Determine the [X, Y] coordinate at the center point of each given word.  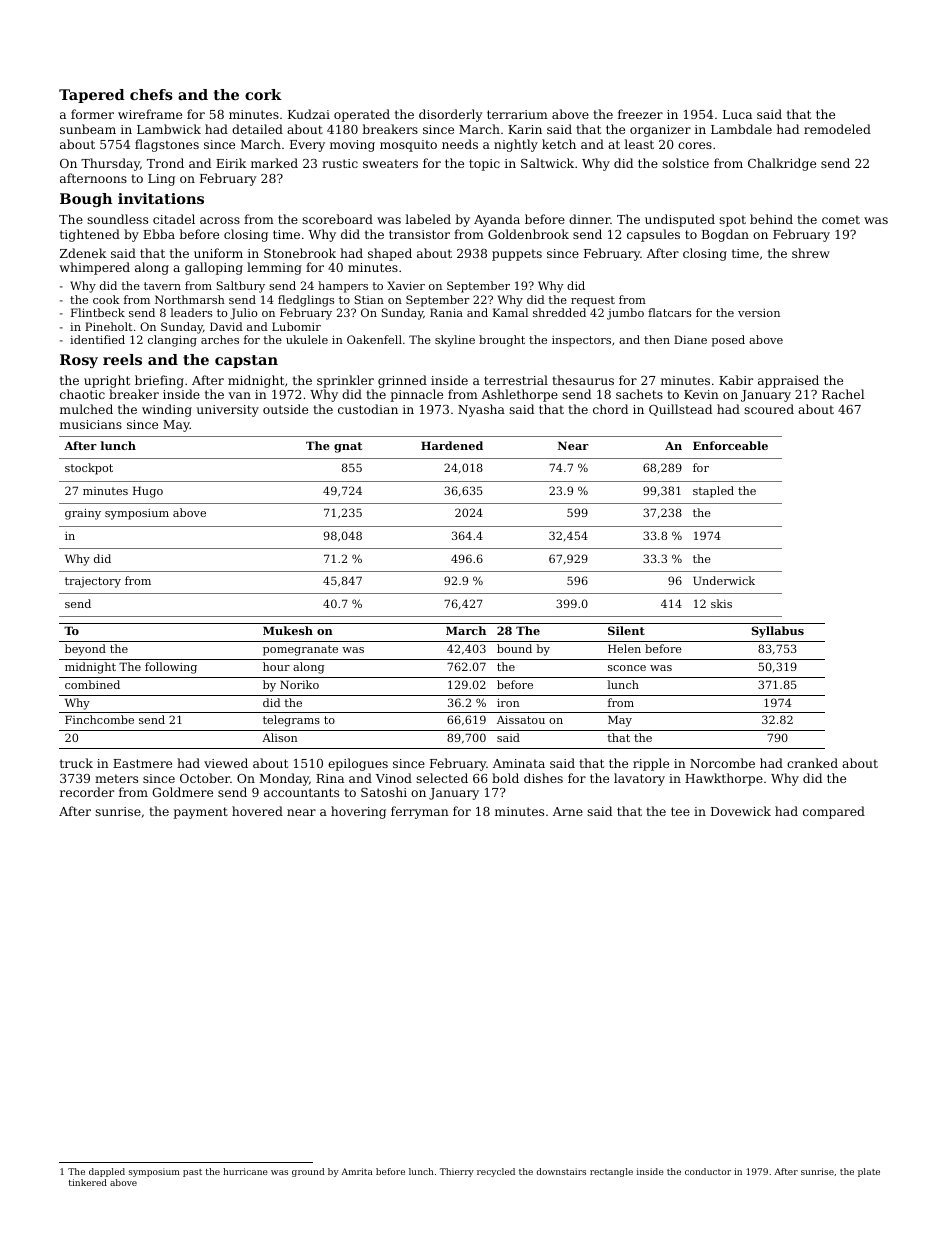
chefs [151, 94]
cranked [812, 763]
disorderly [450, 115]
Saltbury [241, 287]
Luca [737, 114]
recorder [87, 792]
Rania [446, 312]
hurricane [245, 1171]
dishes [543, 778]
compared [834, 812]
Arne [568, 811]
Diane [690, 339]
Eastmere [142, 763]
